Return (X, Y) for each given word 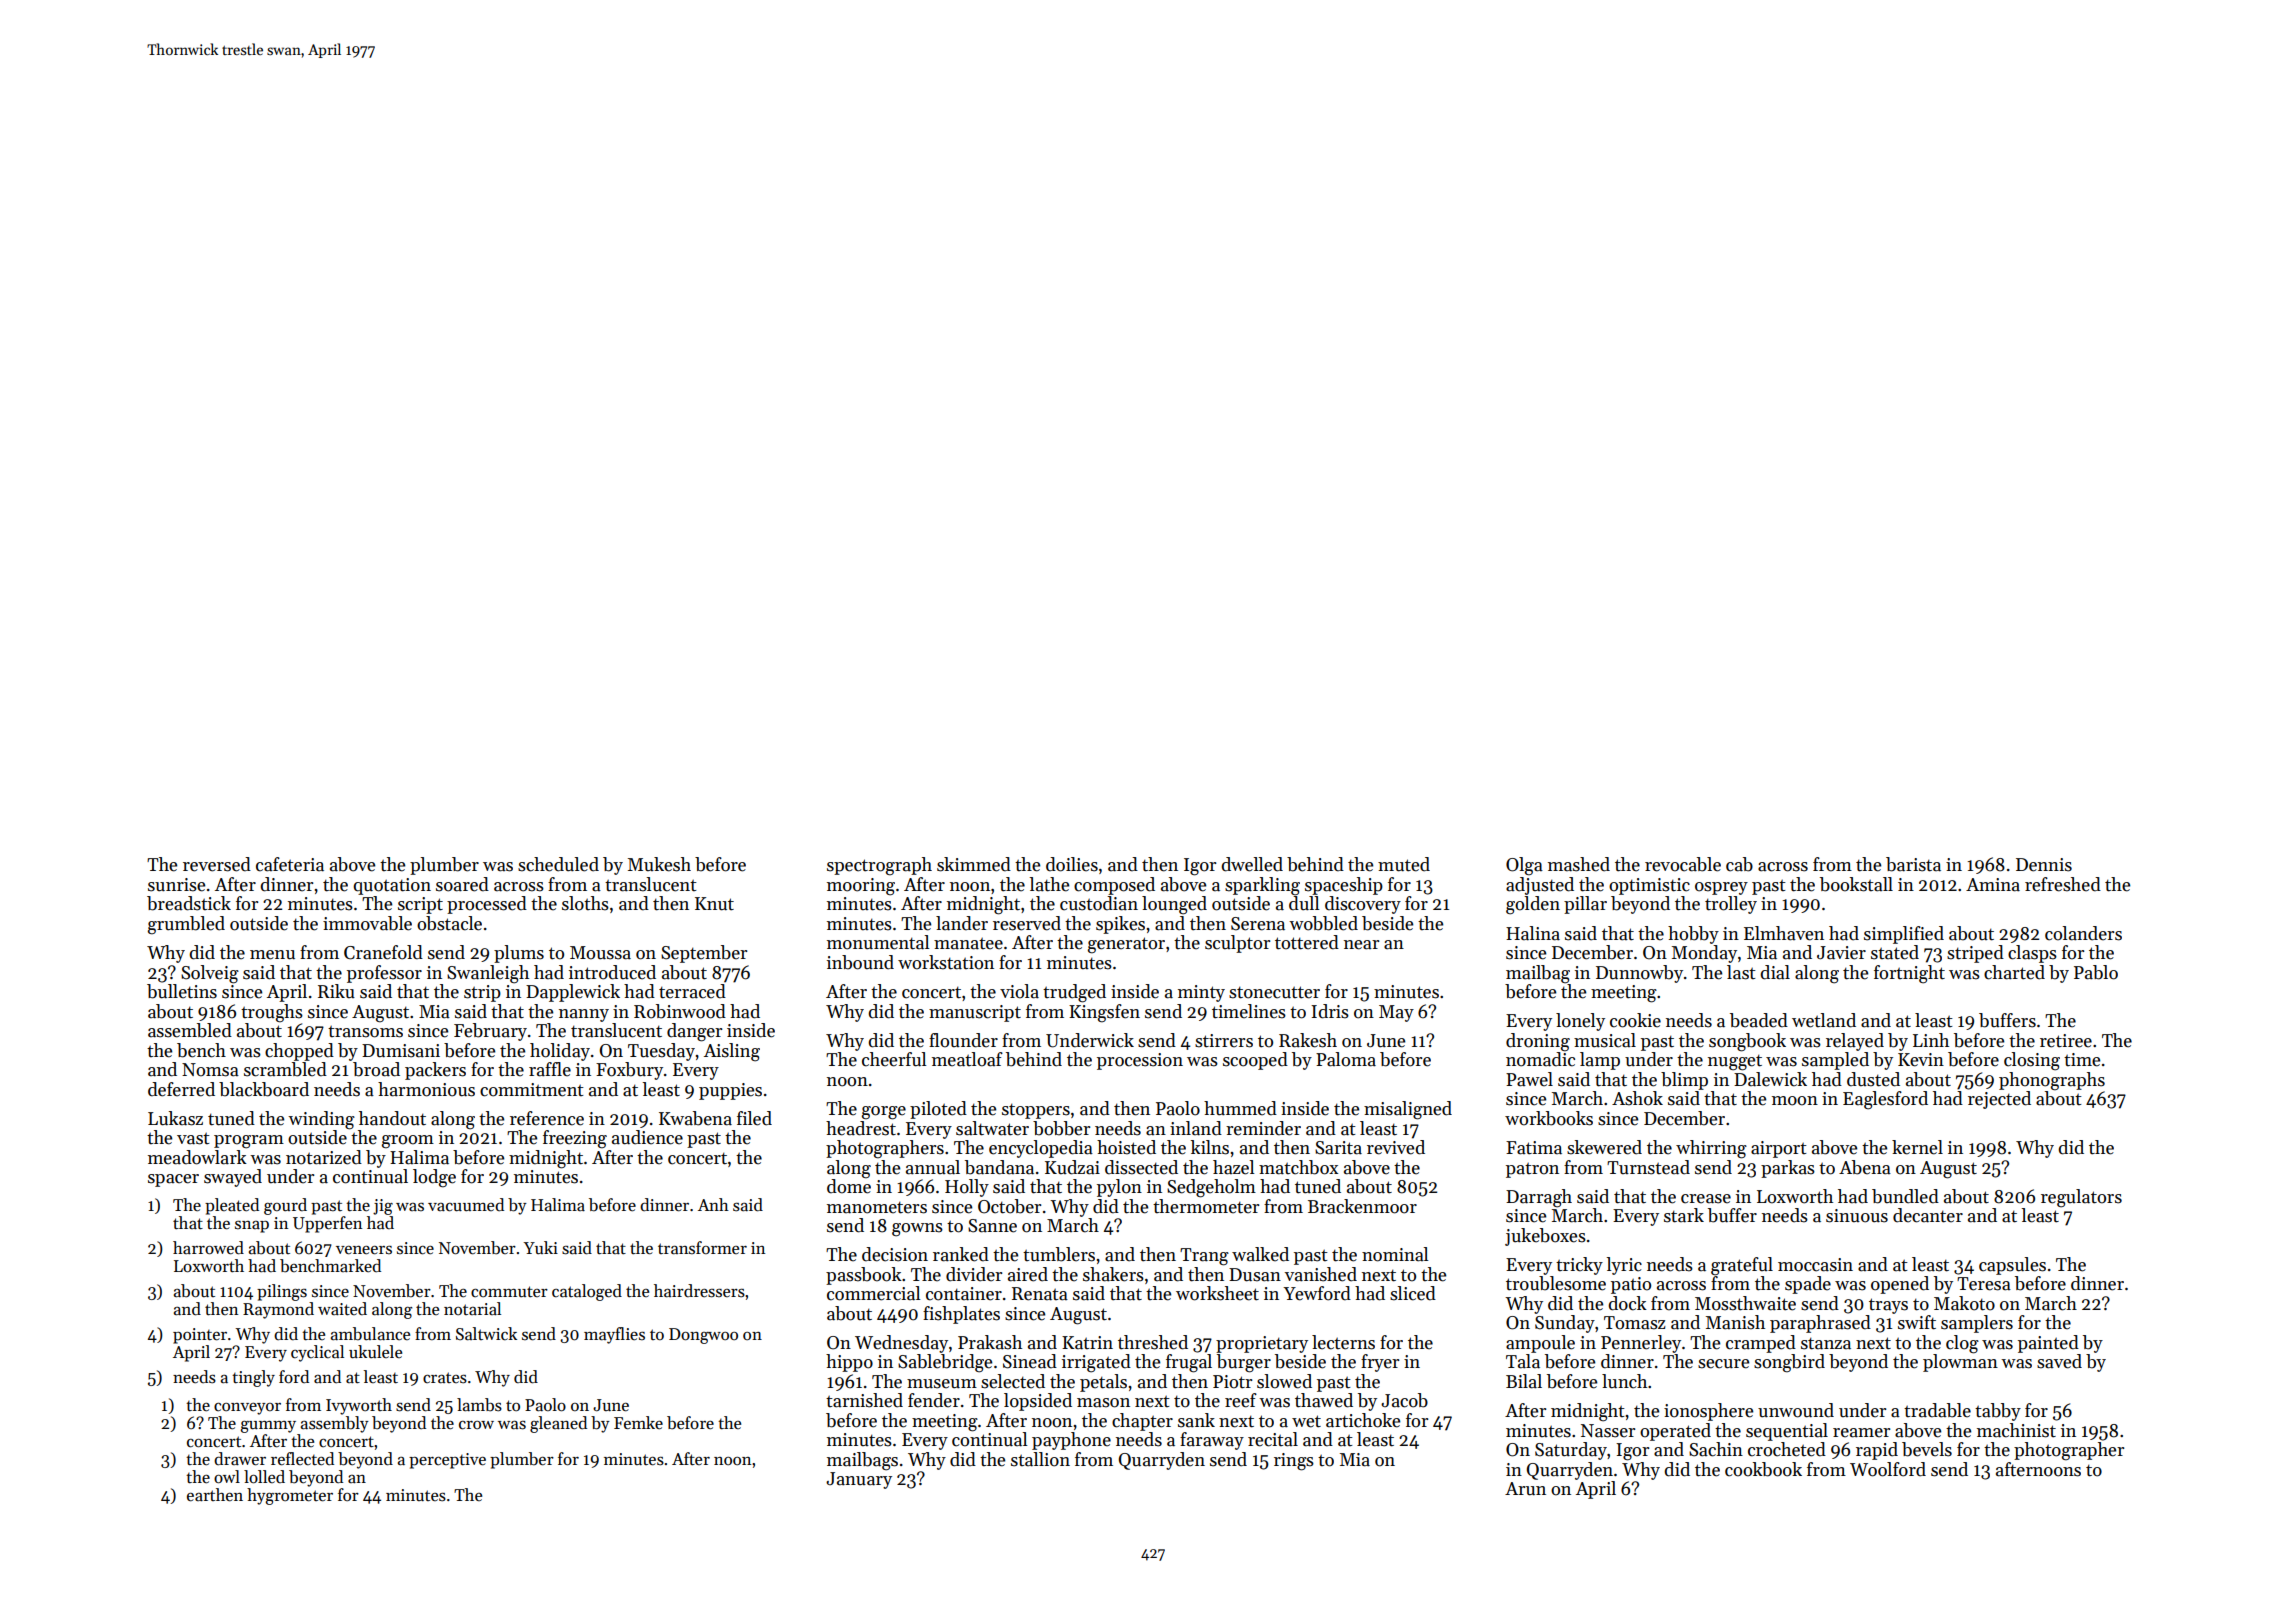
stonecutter (1274, 992)
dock (1627, 1303)
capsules (2012, 1266)
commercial (874, 1293)
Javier (1841, 953)
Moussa (600, 953)
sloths (585, 903)
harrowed (208, 1248)
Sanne (992, 1226)
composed (1114, 886)
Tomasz (1635, 1323)
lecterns (1343, 1342)
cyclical (317, 1353)
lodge (434, 1178)
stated (1895, 952)
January (859, 1480)
